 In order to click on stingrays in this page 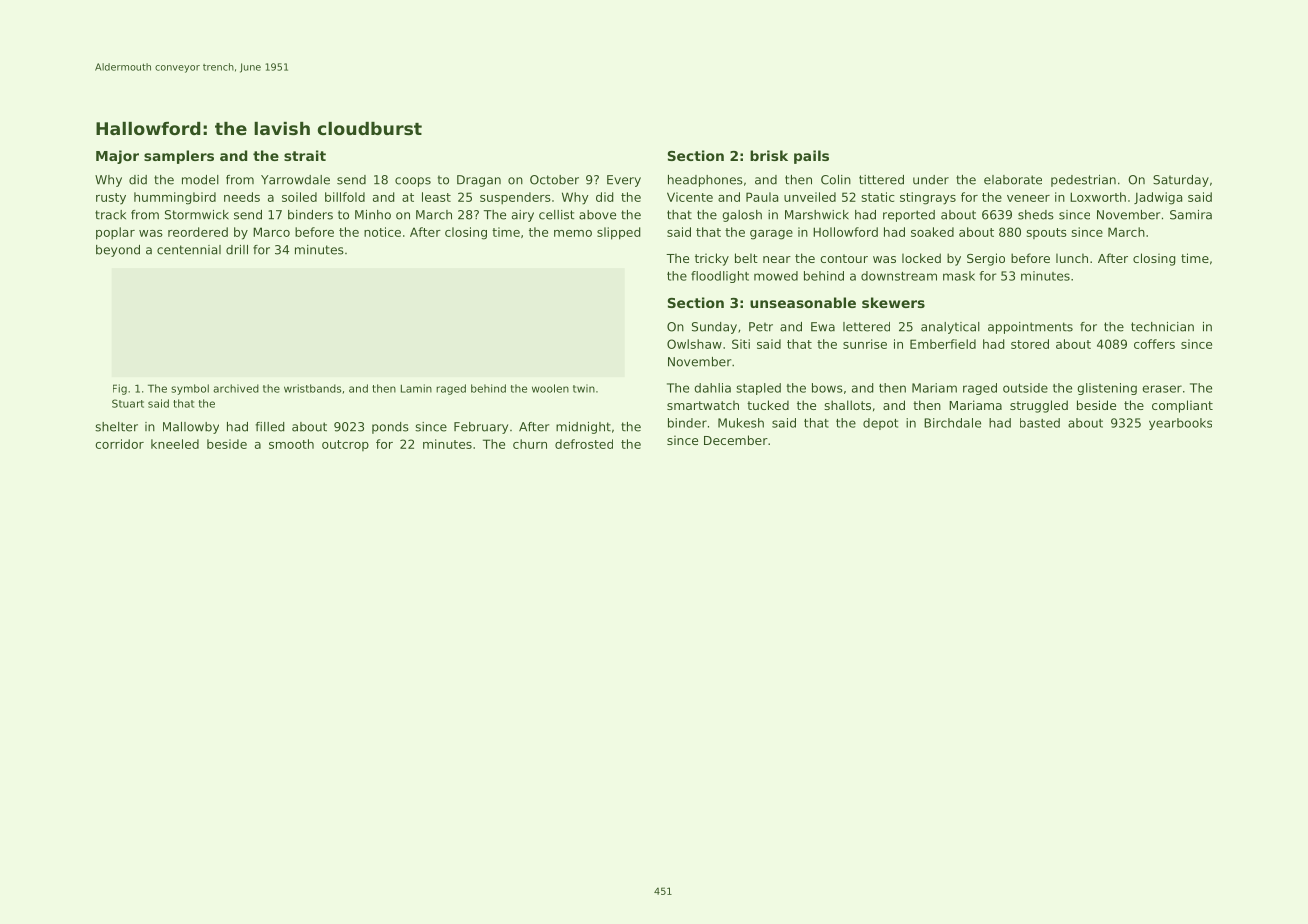, I will do `click(928, 198)`.
